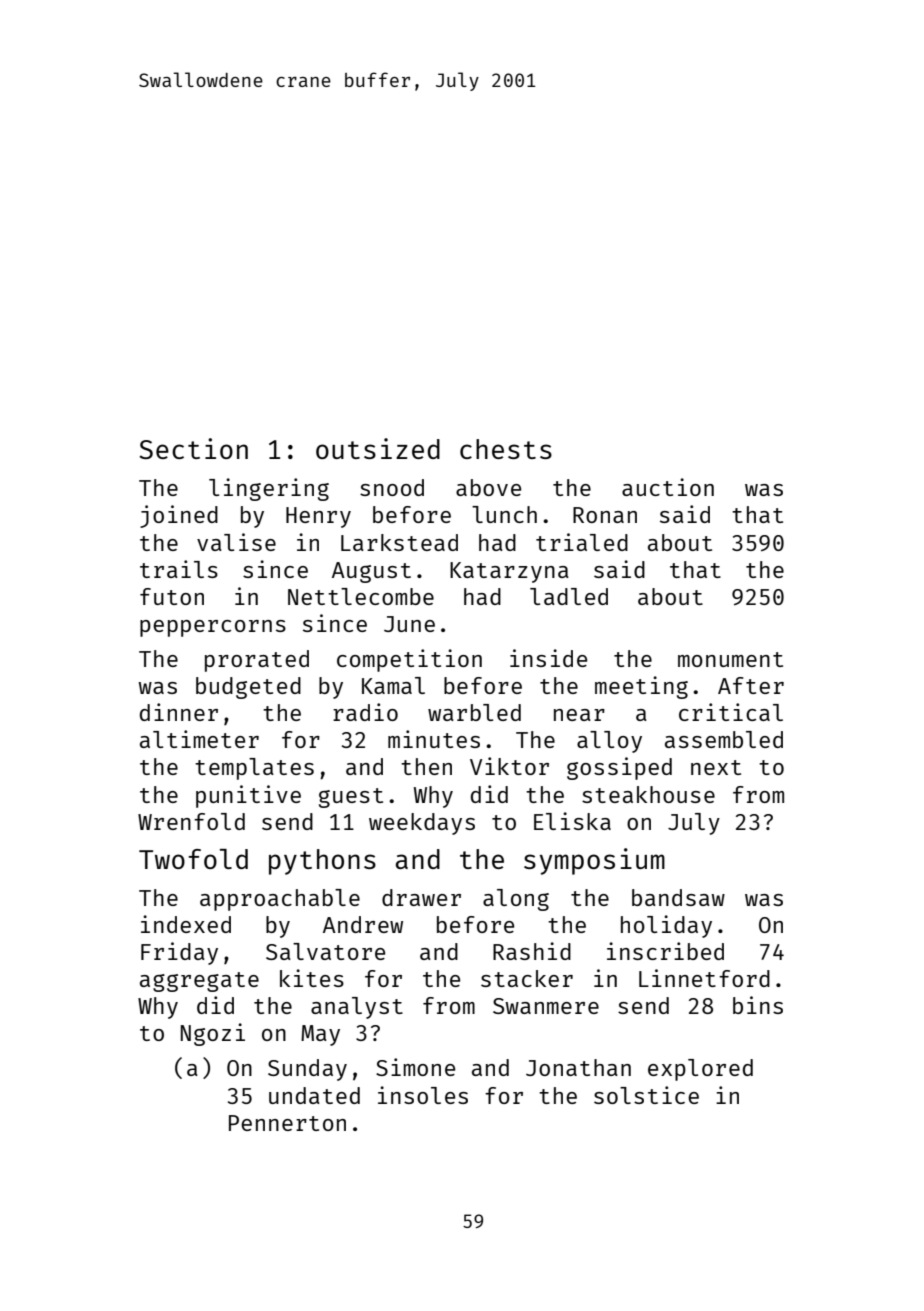 The height and width of the screenshot is (1311, 924). Describe the element at coordinates (506, 449) in the screenshot. I see `chests` at that location.
